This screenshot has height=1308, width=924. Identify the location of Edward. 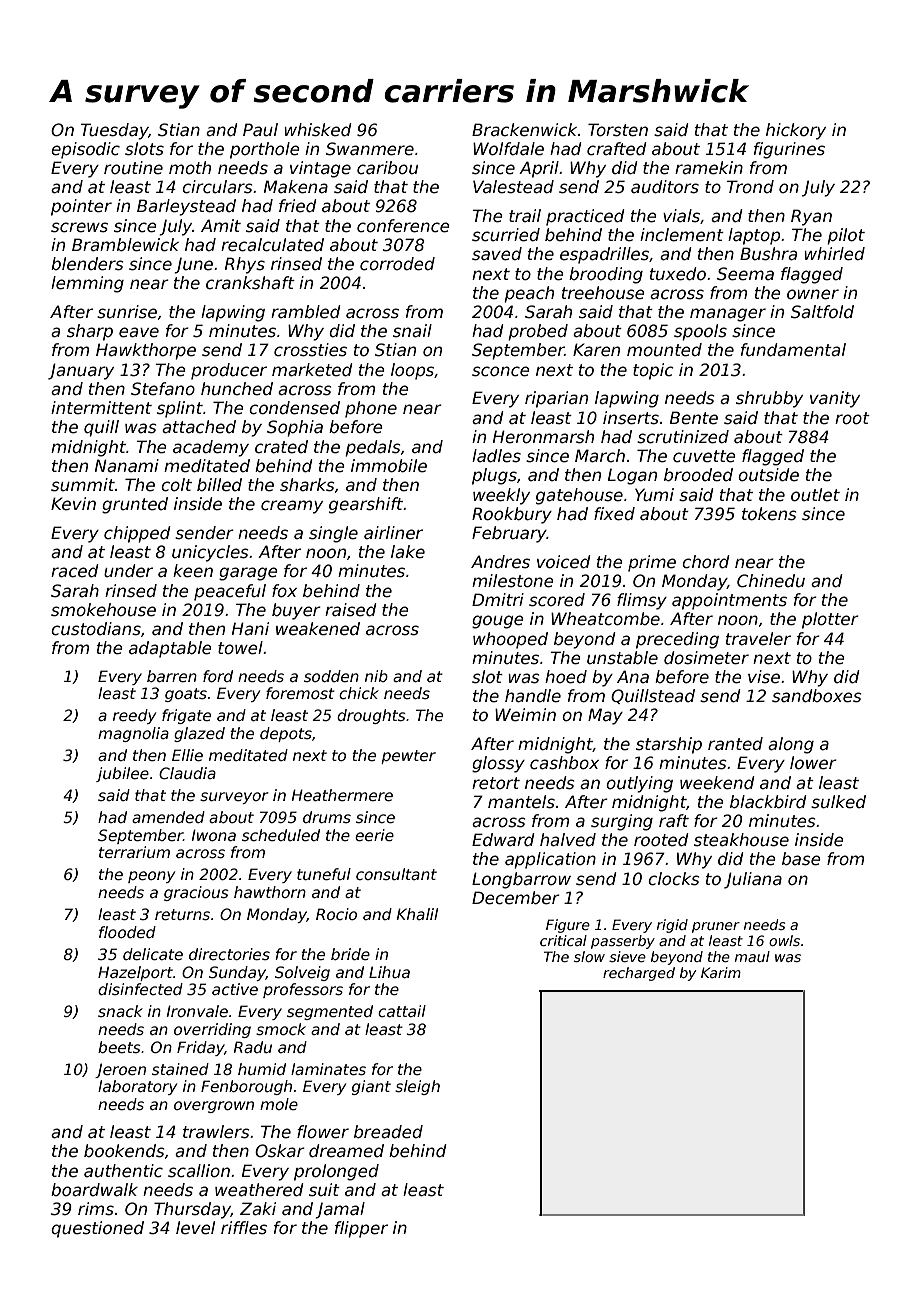
(503, 840).
